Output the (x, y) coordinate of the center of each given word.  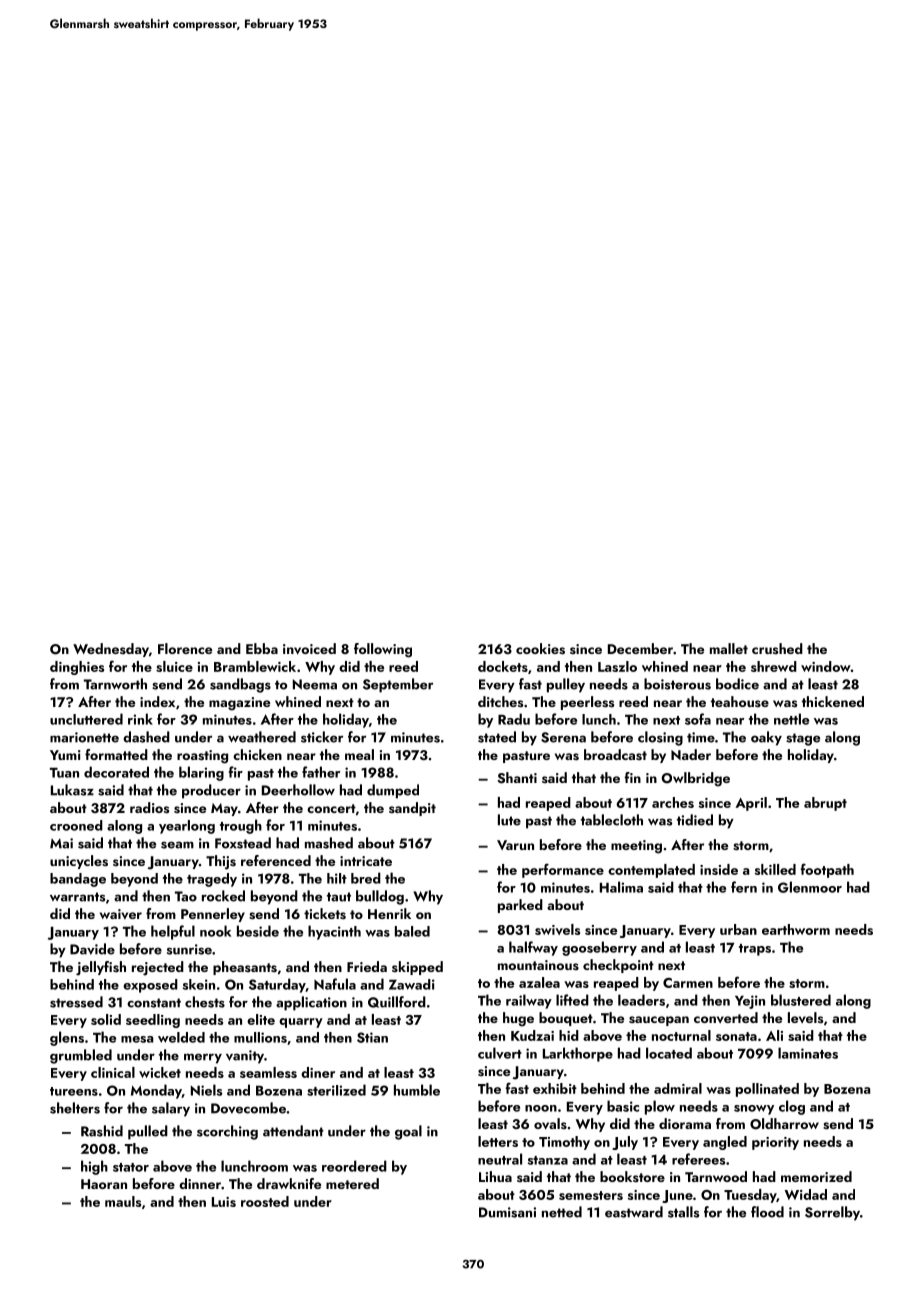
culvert (500, 1053)
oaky (766, 738)
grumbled (81, 1056)
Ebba (262, 648)
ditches (500, 701)
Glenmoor (810, 887)
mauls (123, 1201)
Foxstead (243, 843)
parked (520, 906)
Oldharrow (784, 1124)
